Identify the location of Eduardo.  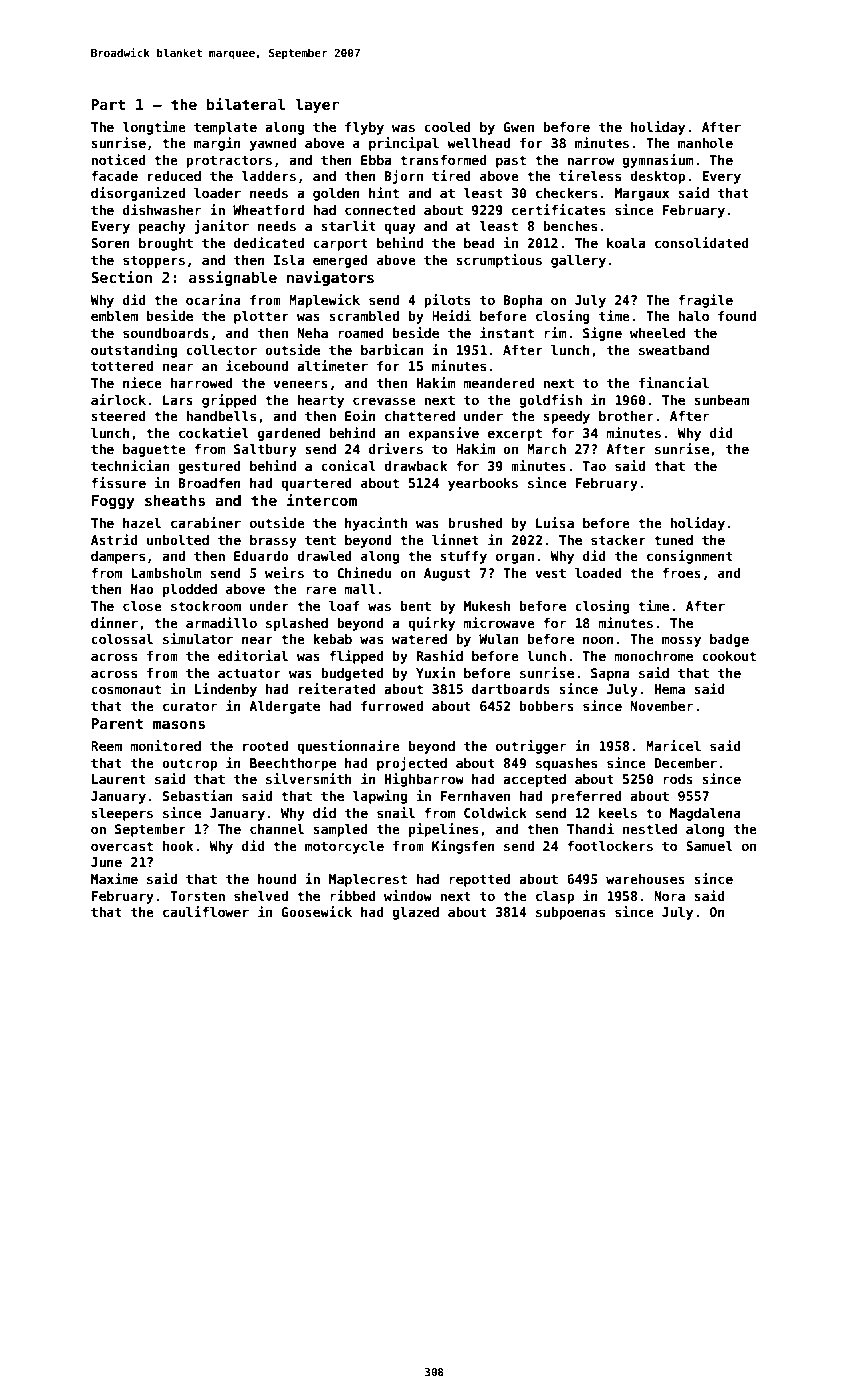
(261, 556).
